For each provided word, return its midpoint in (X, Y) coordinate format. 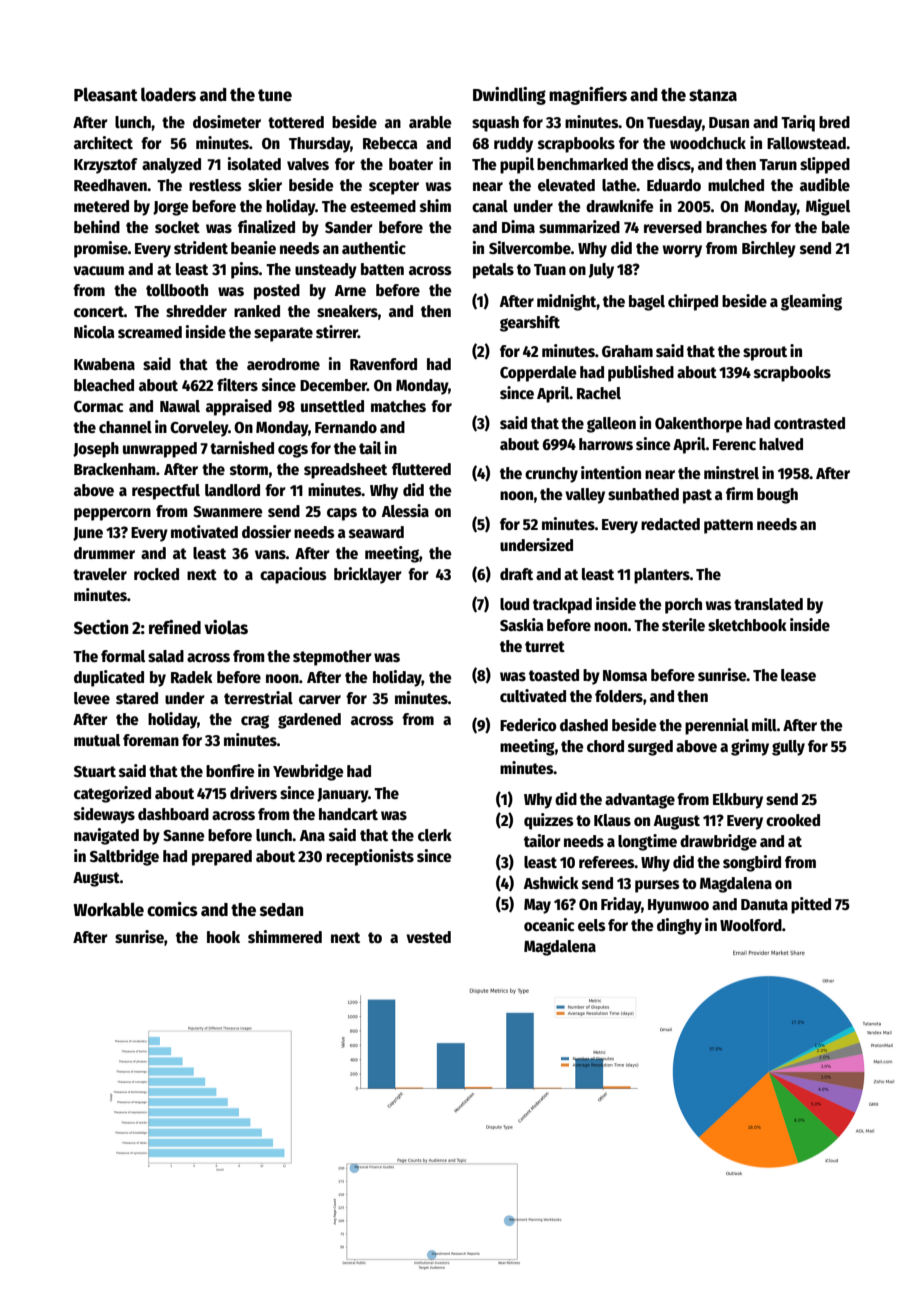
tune (275, 95)
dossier (266, 531)
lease (798, 675)
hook (223, 937)
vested (428, 937)
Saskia (522, 624)
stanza (713, 95)
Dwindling (509, 96)
